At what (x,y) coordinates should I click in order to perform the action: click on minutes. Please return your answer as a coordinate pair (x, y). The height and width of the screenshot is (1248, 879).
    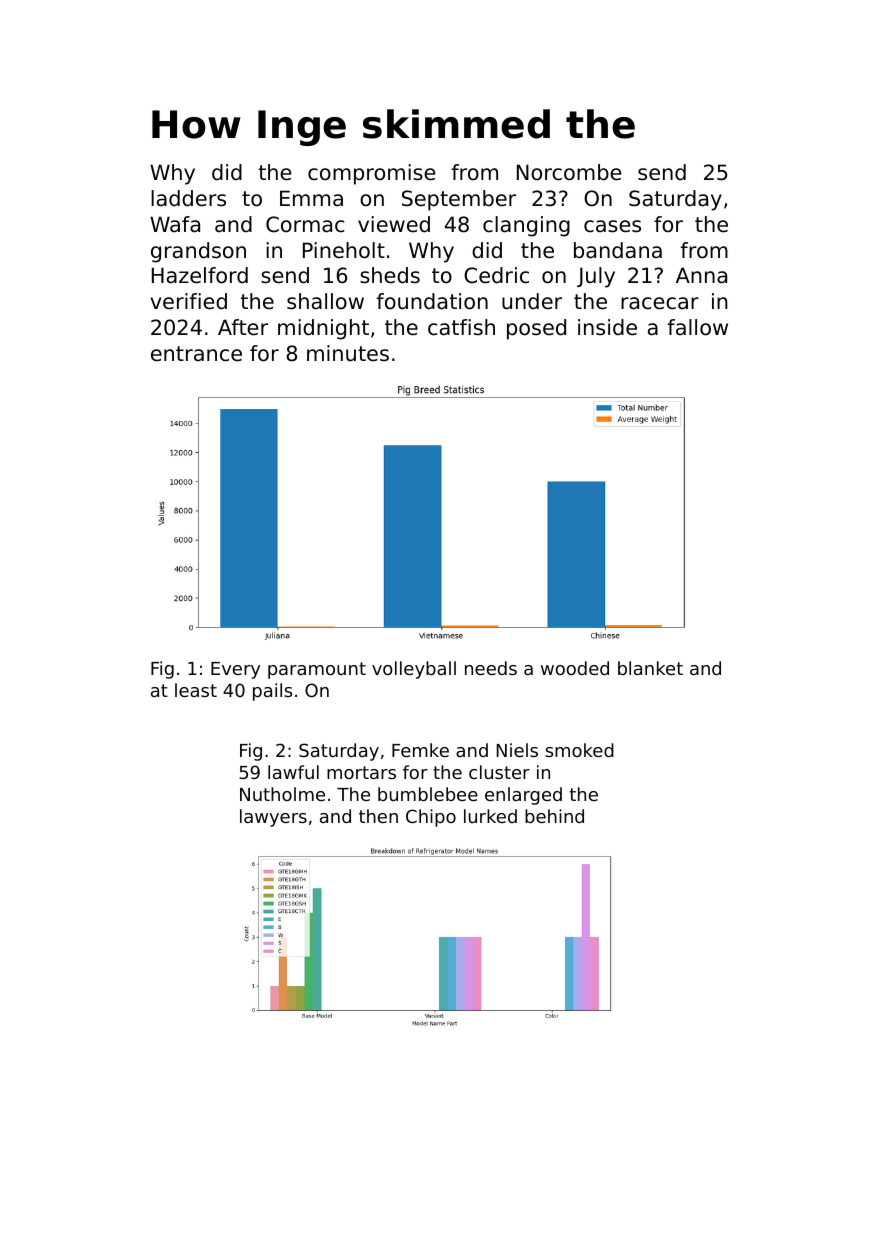
    Looking at the image, I should click on (348, 353).
